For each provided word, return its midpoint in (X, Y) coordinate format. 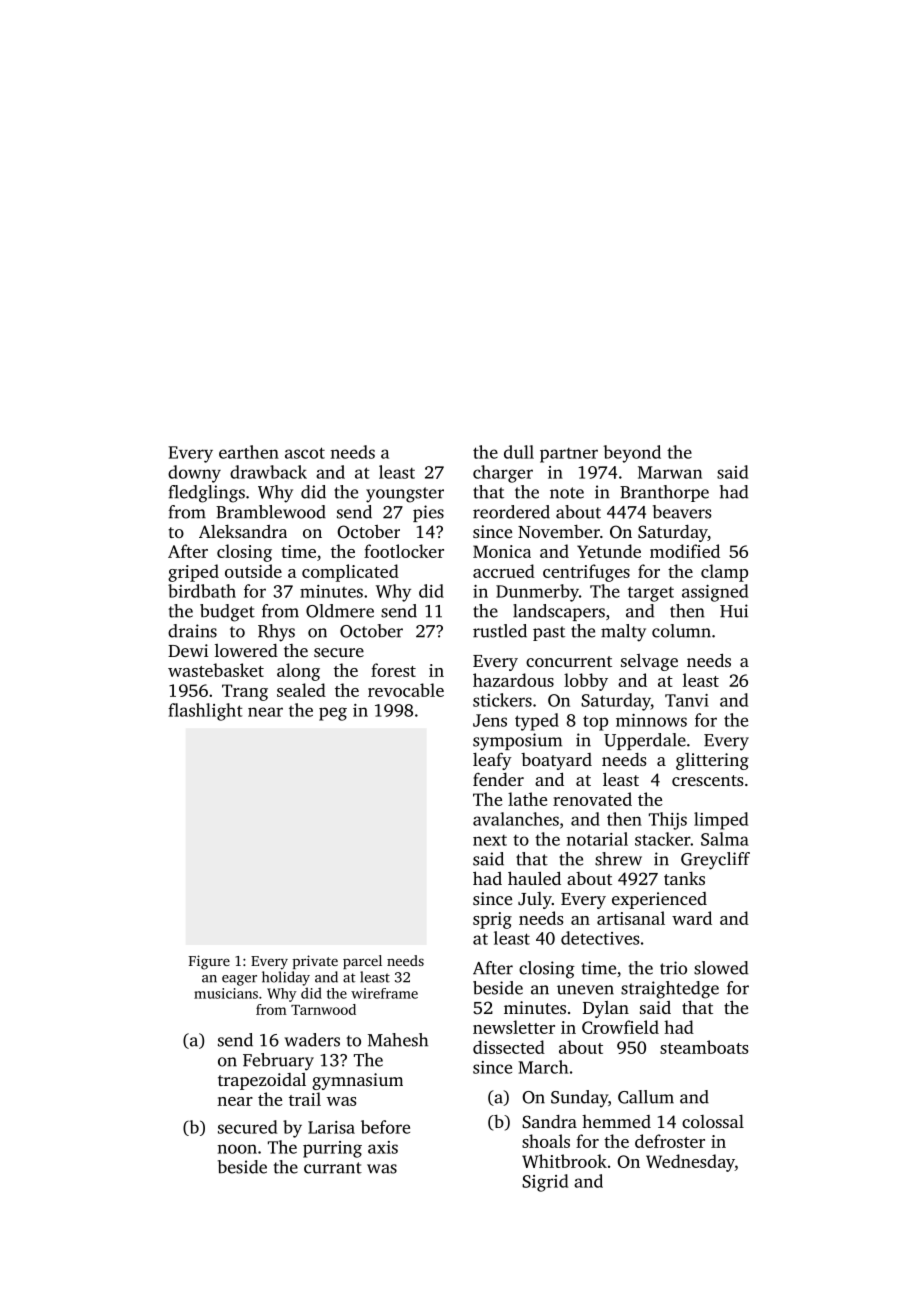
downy (194, 474)
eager (239, 980)
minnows (651, 720)
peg (333, 714)
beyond (632, 454)
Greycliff (715, 861)
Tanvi (687, 700)
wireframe (384, 993)
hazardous (513, 680)
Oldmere (340, 611)
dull (519, 452)
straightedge (670, 990)
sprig (492, 920)
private (315, 962)
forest (393, 670)
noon (237, 1149)
